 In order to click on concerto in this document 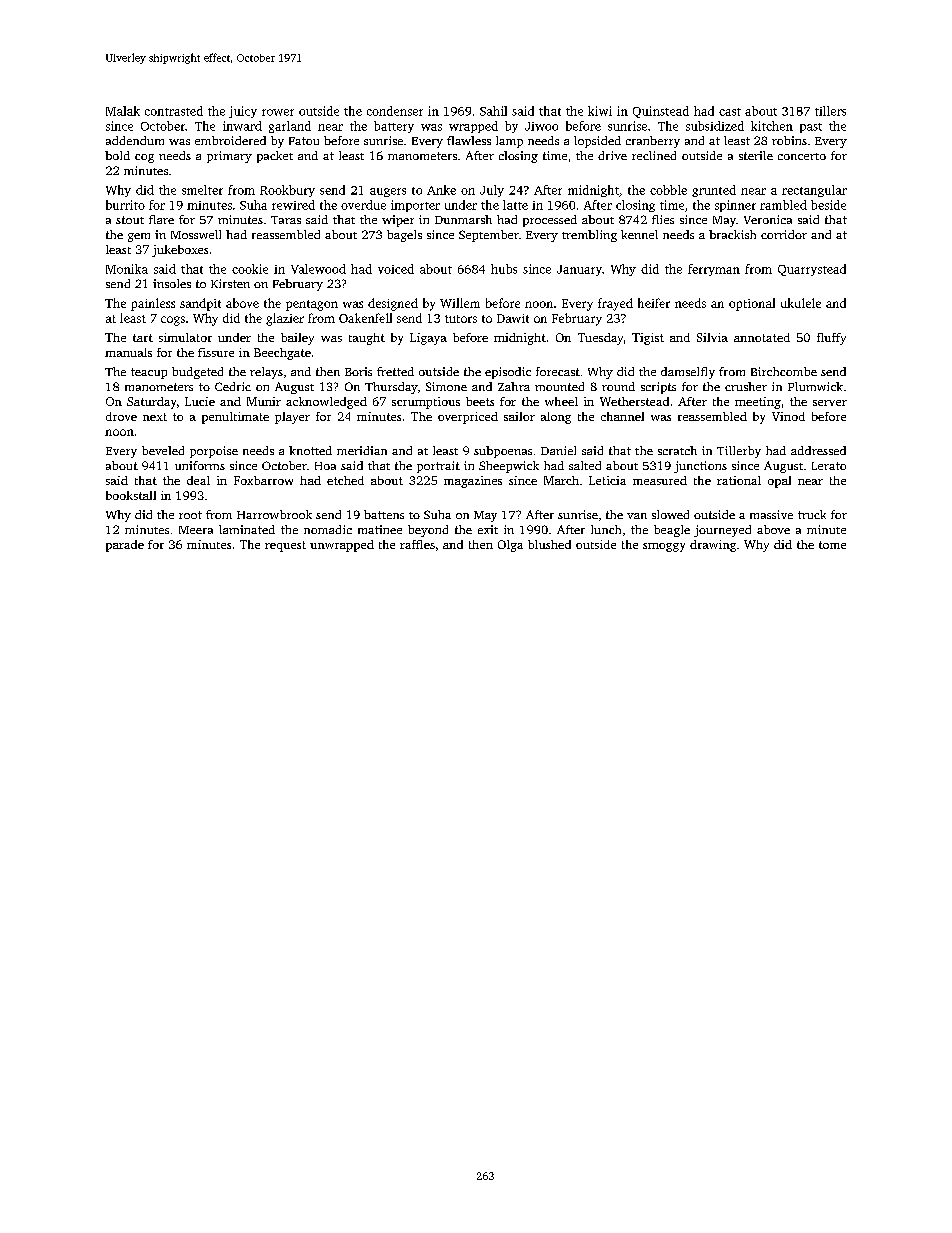, I will do `click(802, 156)`.
